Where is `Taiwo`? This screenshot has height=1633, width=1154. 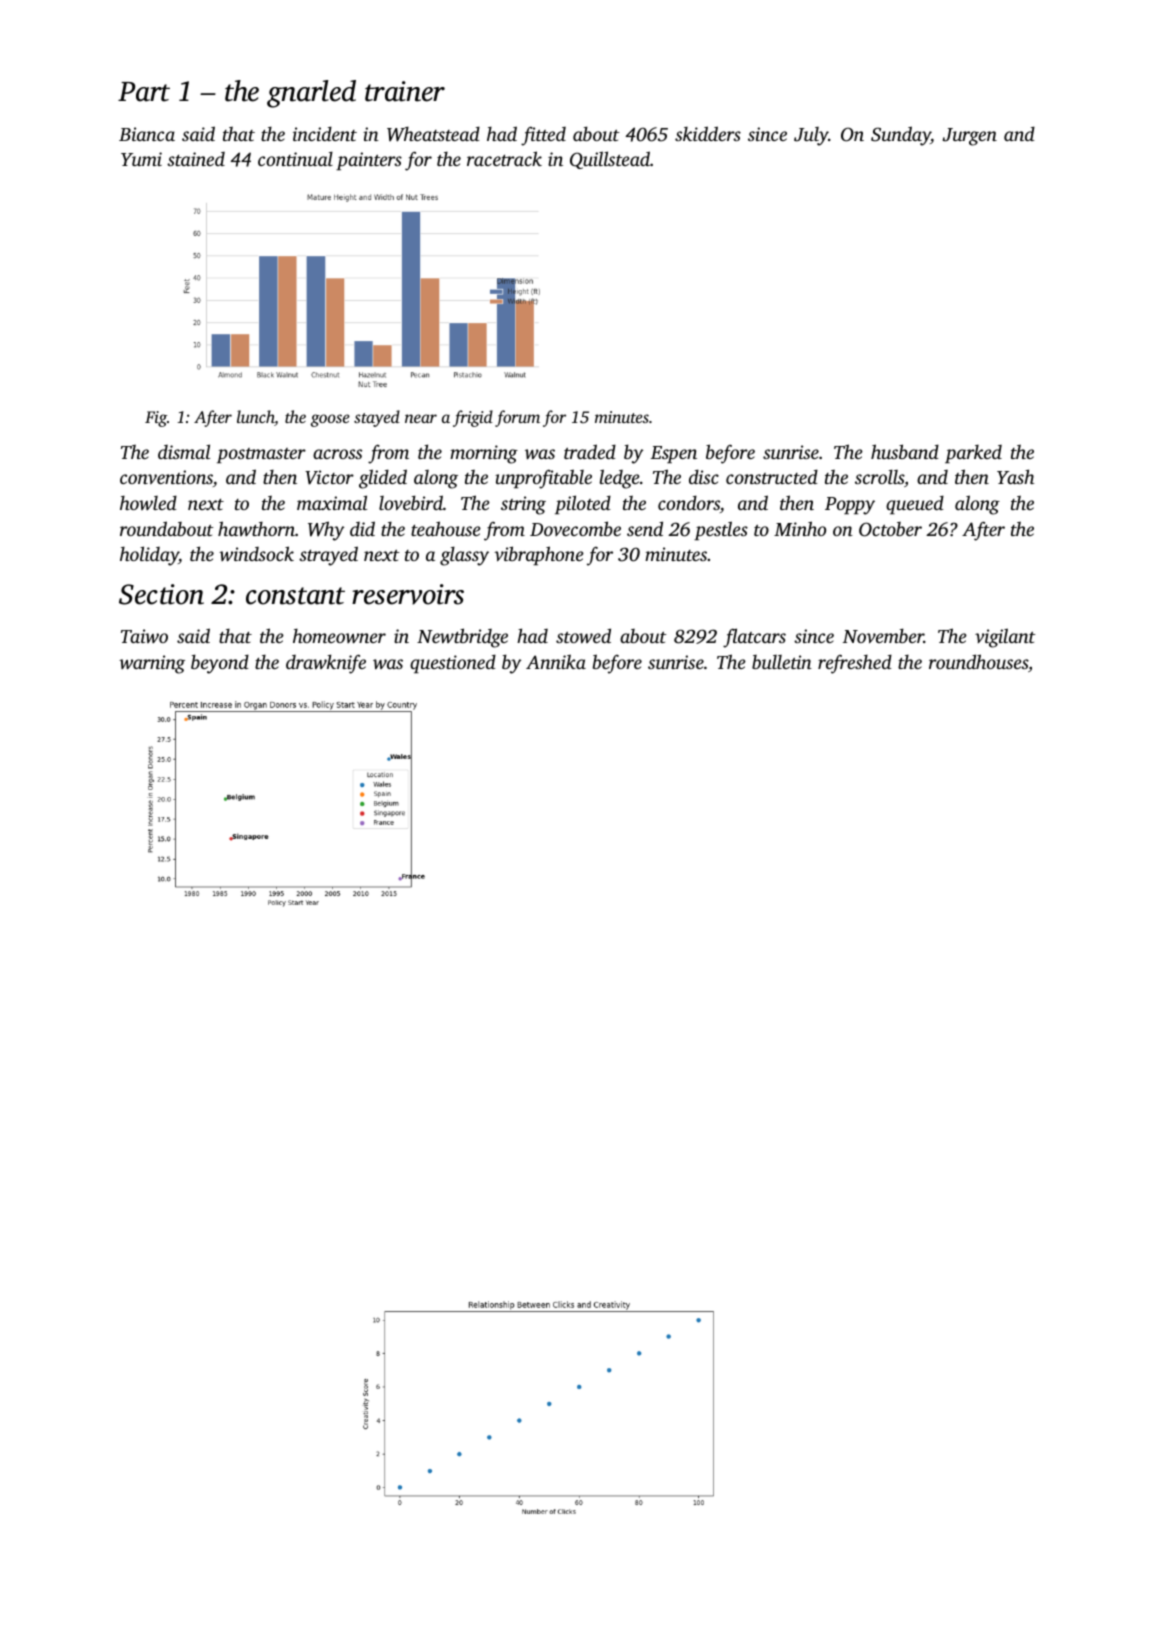 Taiwo is located at coordinates (144, 636).
